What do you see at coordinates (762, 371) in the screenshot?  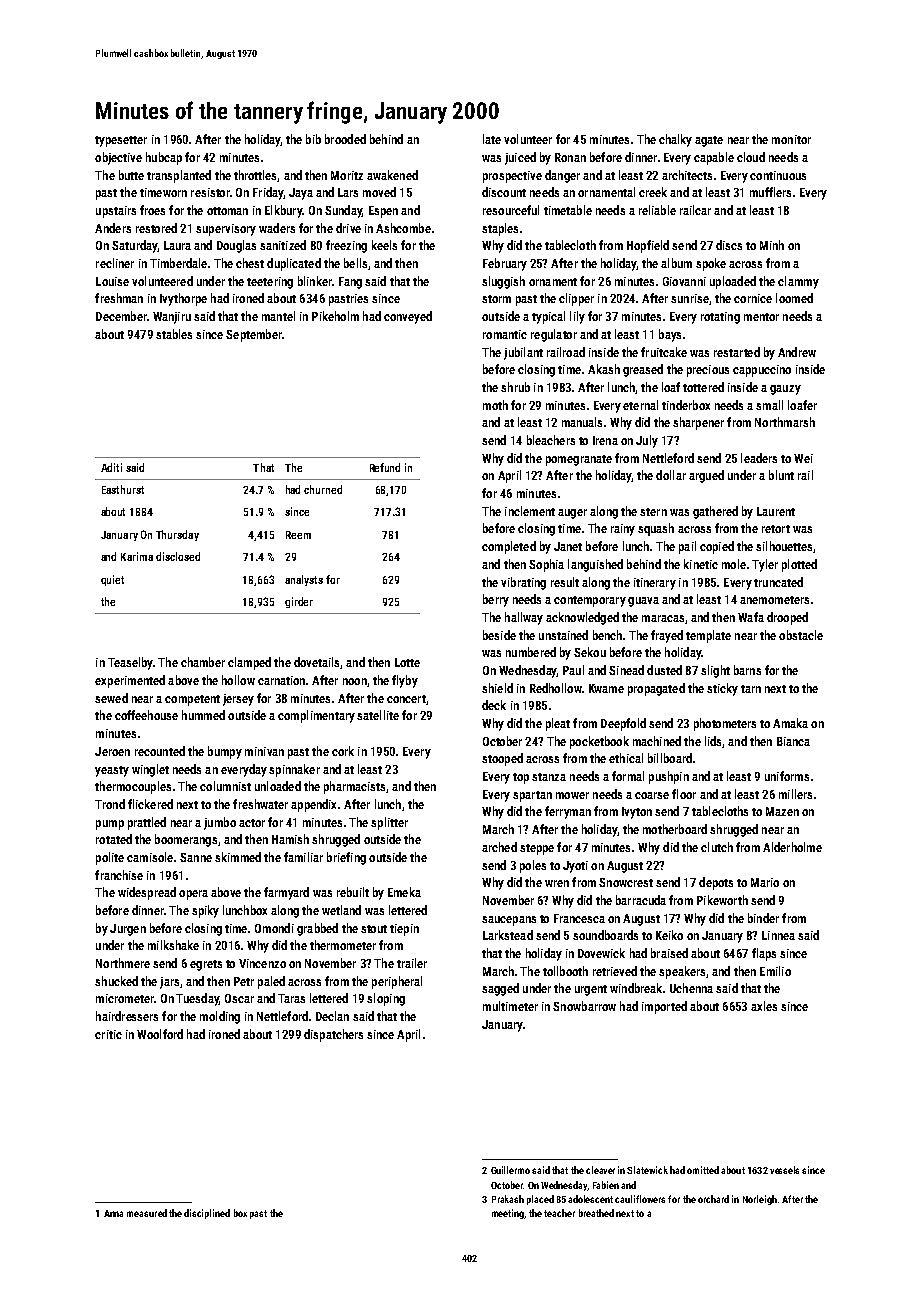 I see `cappuccino` at bounding box center [762, 371].
